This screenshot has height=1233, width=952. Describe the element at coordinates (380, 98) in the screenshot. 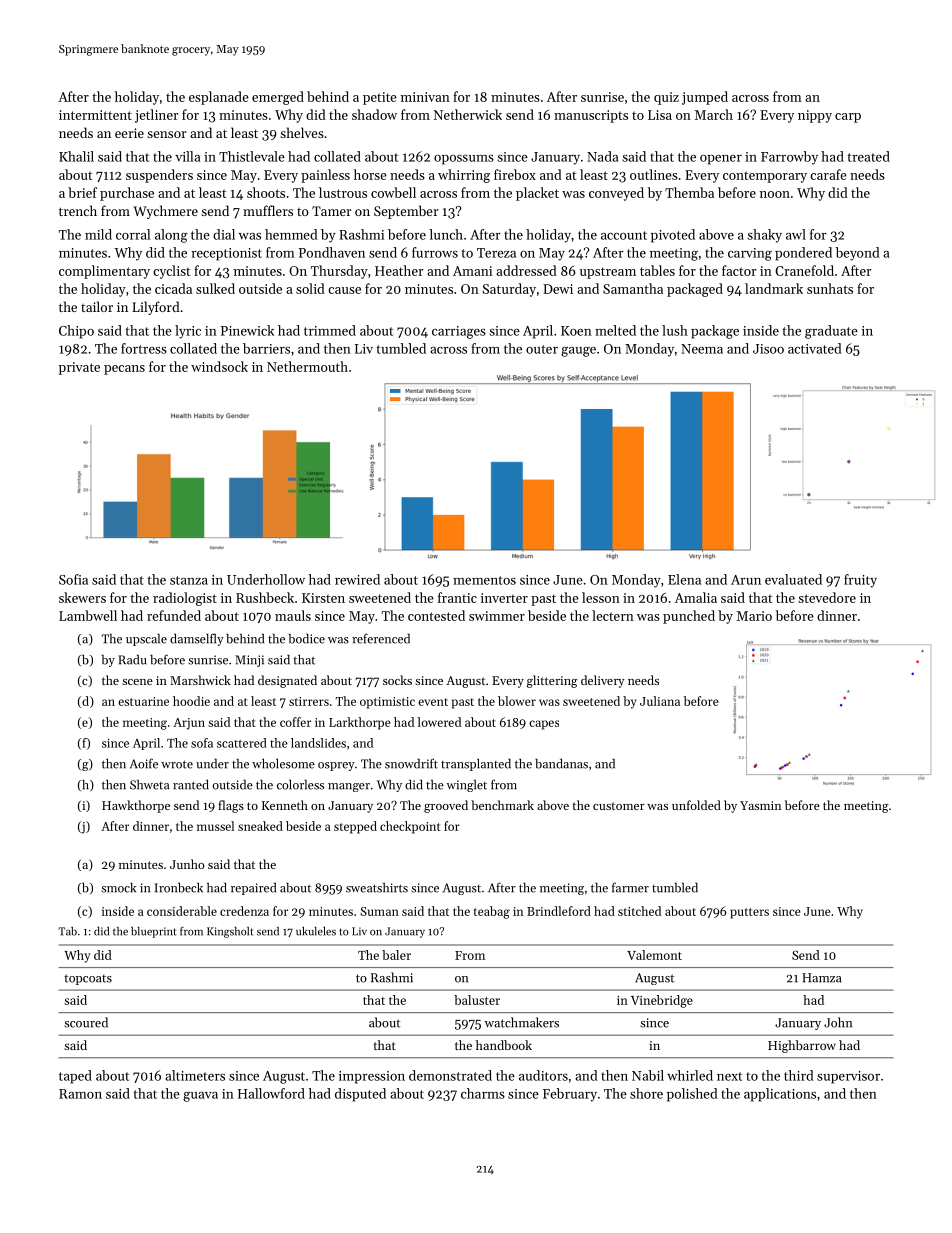

I see `petite` at that location.
